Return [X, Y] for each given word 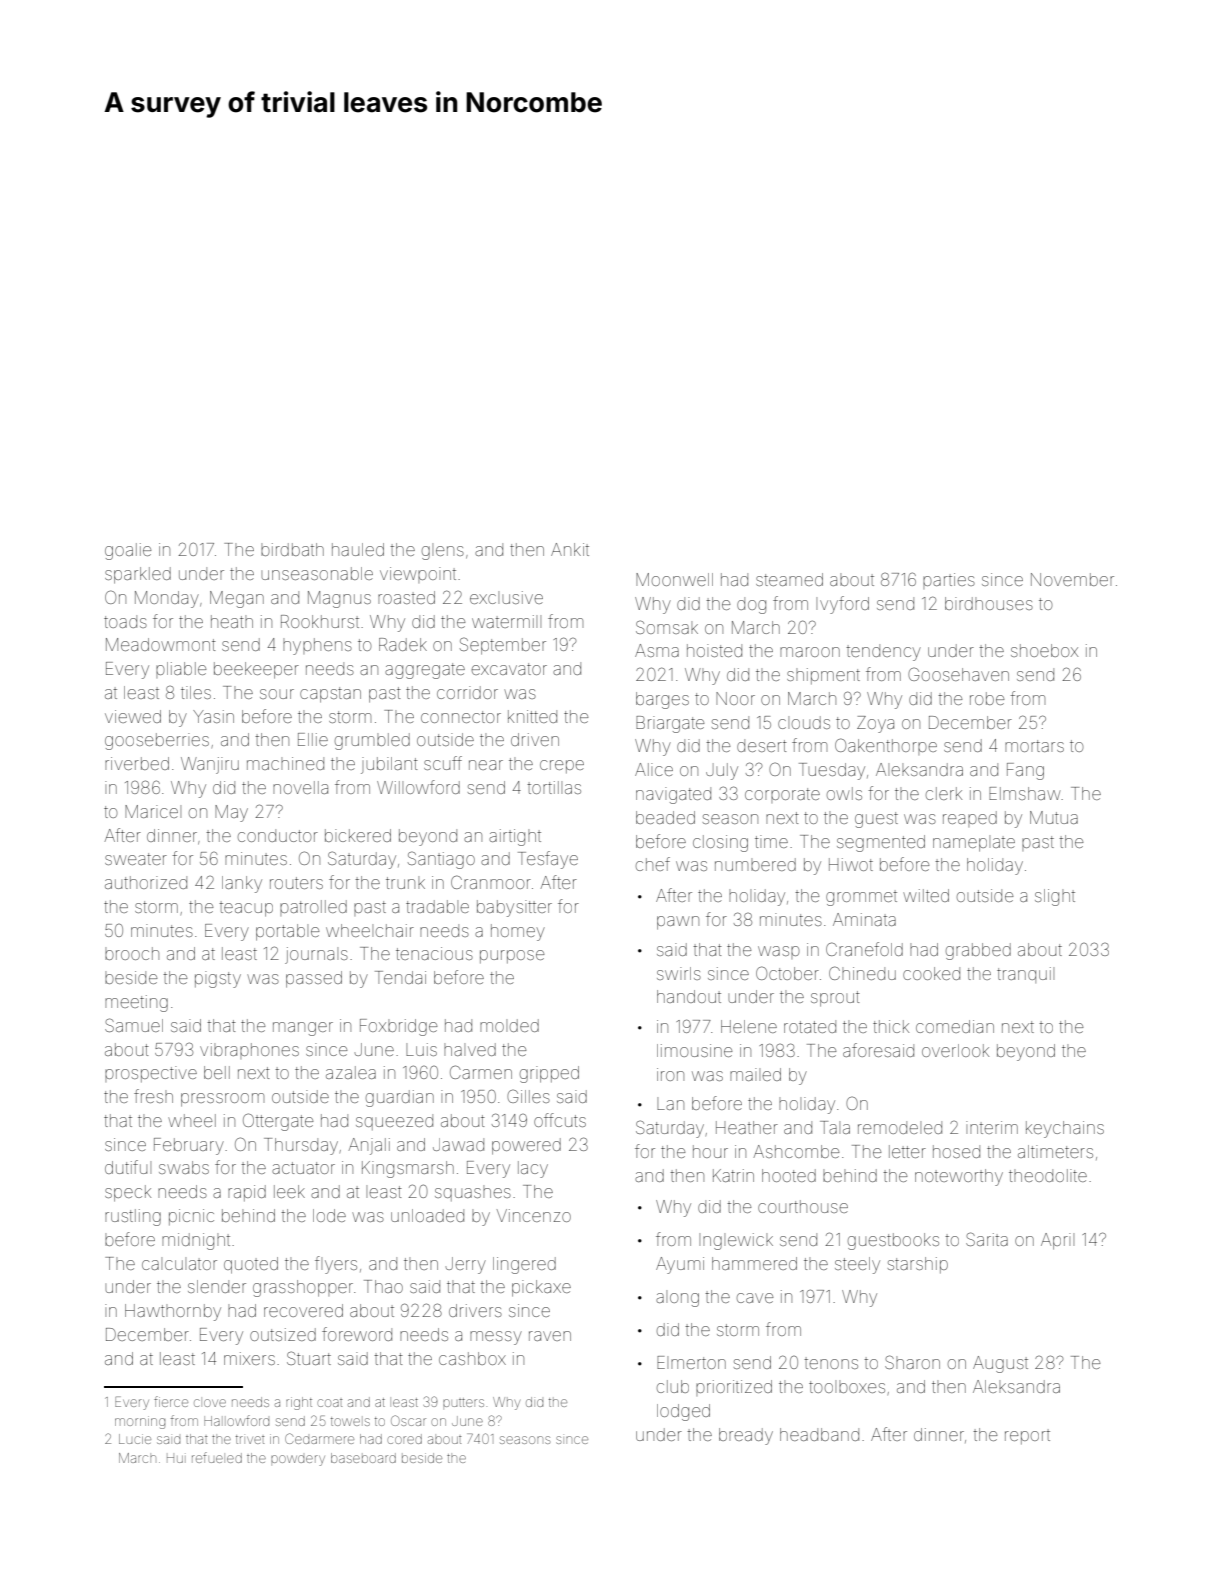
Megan [237, 599]
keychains [1065, 1129]
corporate [782, 795]
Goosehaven [958, 674]
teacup [246, 909]
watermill [506, 621]
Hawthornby [173, 1312]
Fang [1025, 771]
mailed [755, 1074]
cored [404, 1439]
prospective [151, 1074]
